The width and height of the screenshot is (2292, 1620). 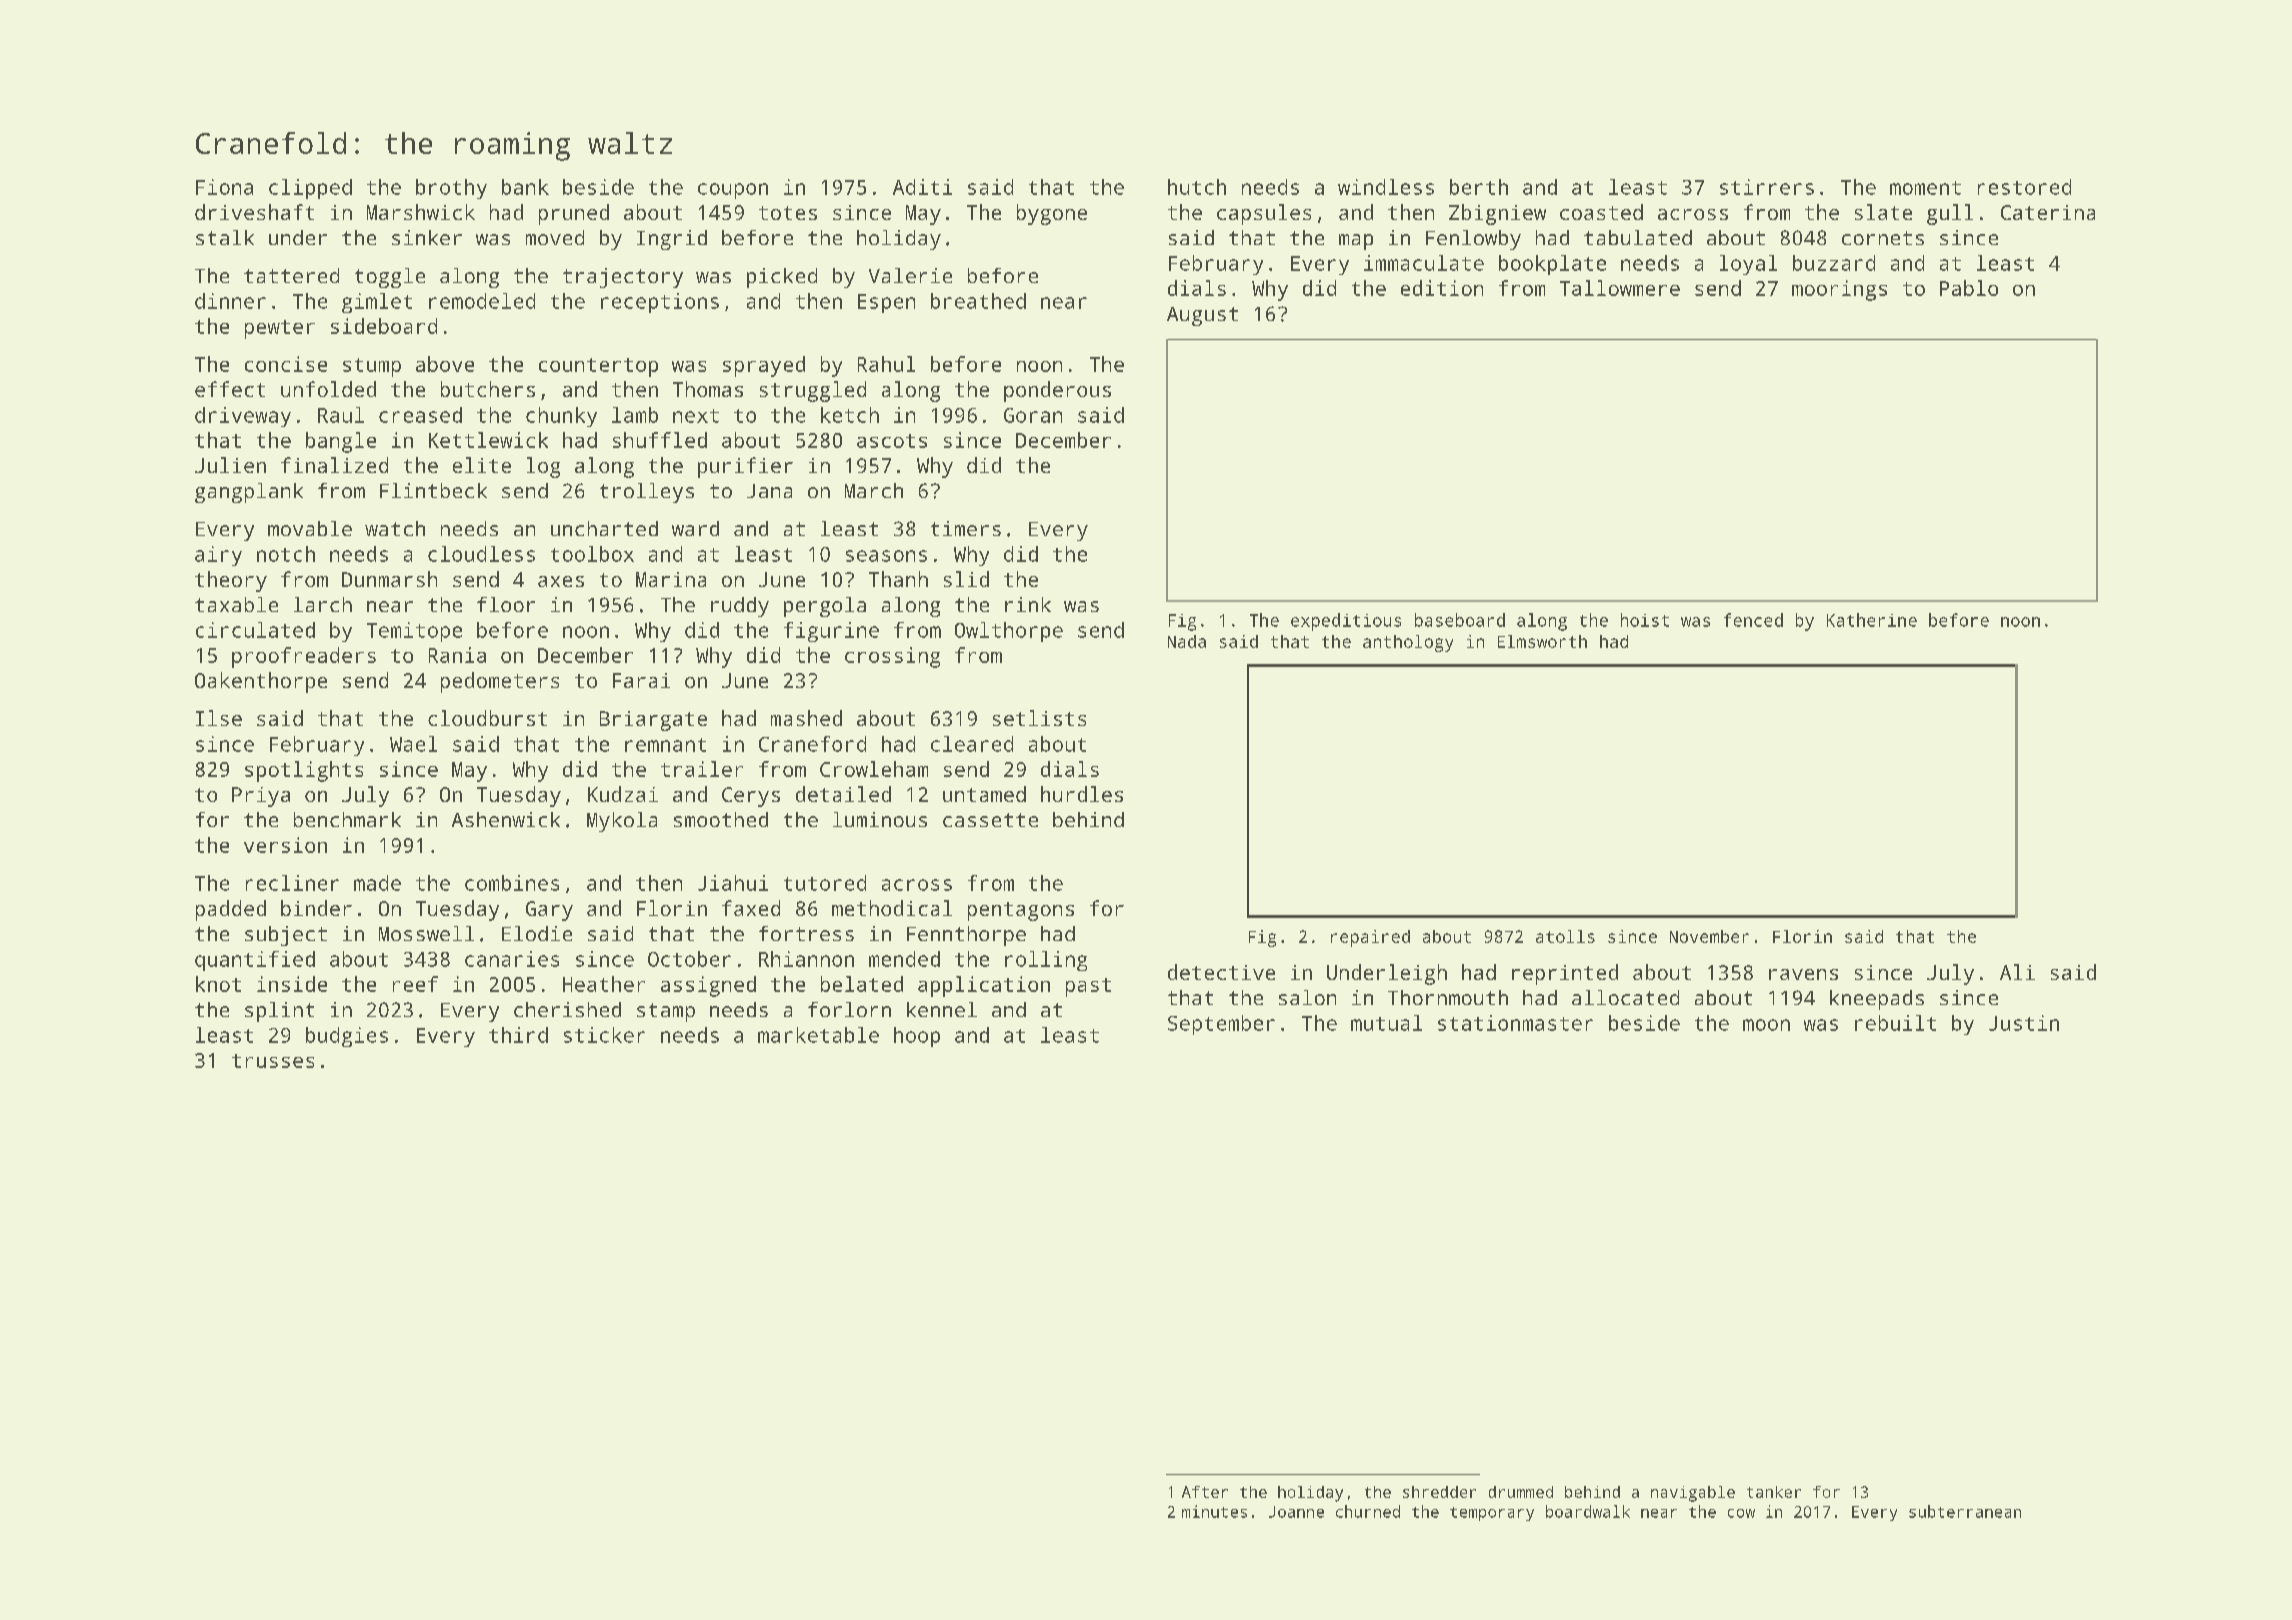 What do you see at coordinates (1741, 1513) in the screenshot?
I see `cow` at bounding box center [1741, 1513].
